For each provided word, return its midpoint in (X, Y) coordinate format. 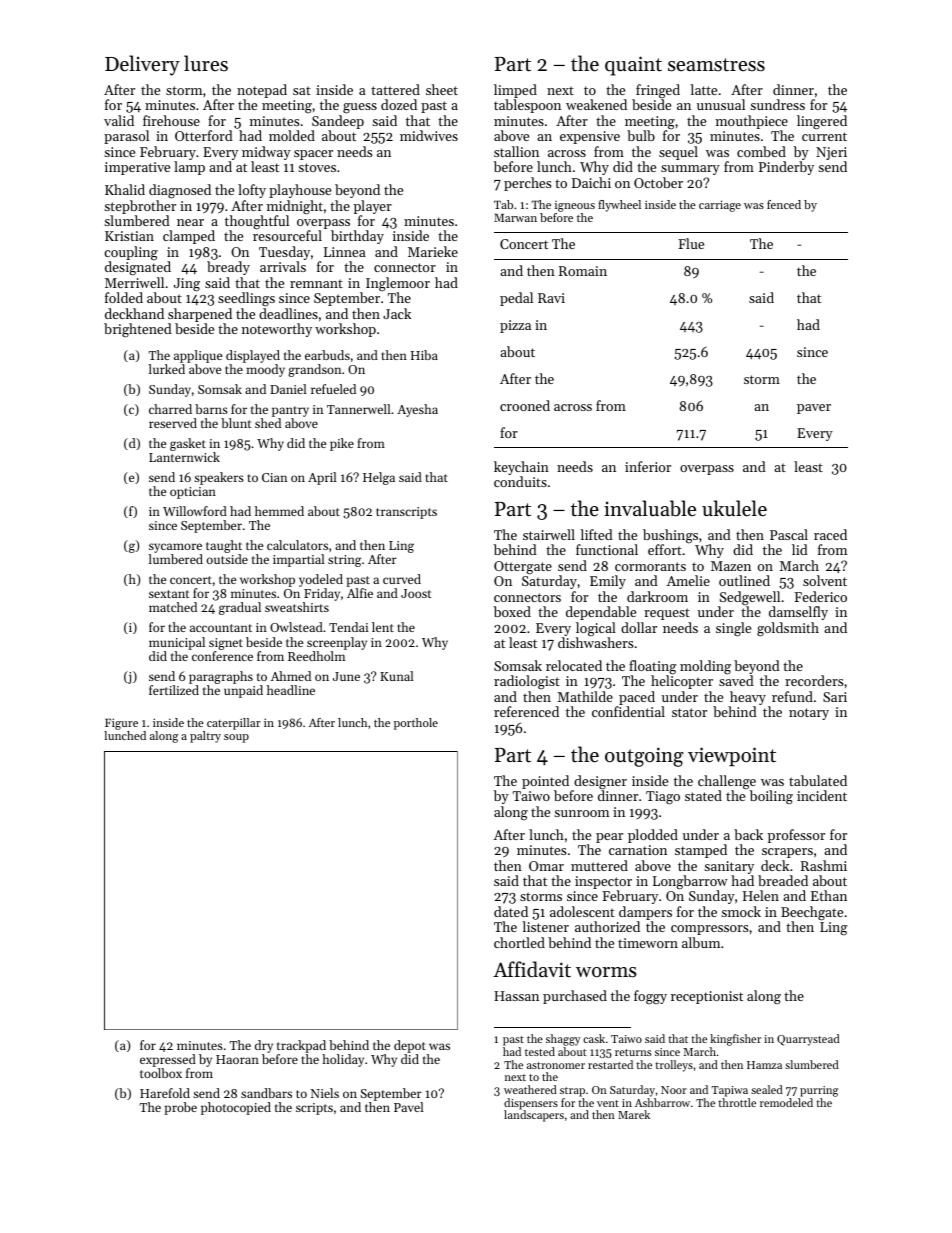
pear (609, 838)
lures (206, 63)
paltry (205, 737)
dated (511, 911)
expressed (168, 1060)
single (733, 629)
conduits (520, 481)
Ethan (829, 895)
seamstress (716, 65)
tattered (395, 89)
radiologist (527, 682)
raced (830, 534)
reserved (173, 423)
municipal (177, 643)
